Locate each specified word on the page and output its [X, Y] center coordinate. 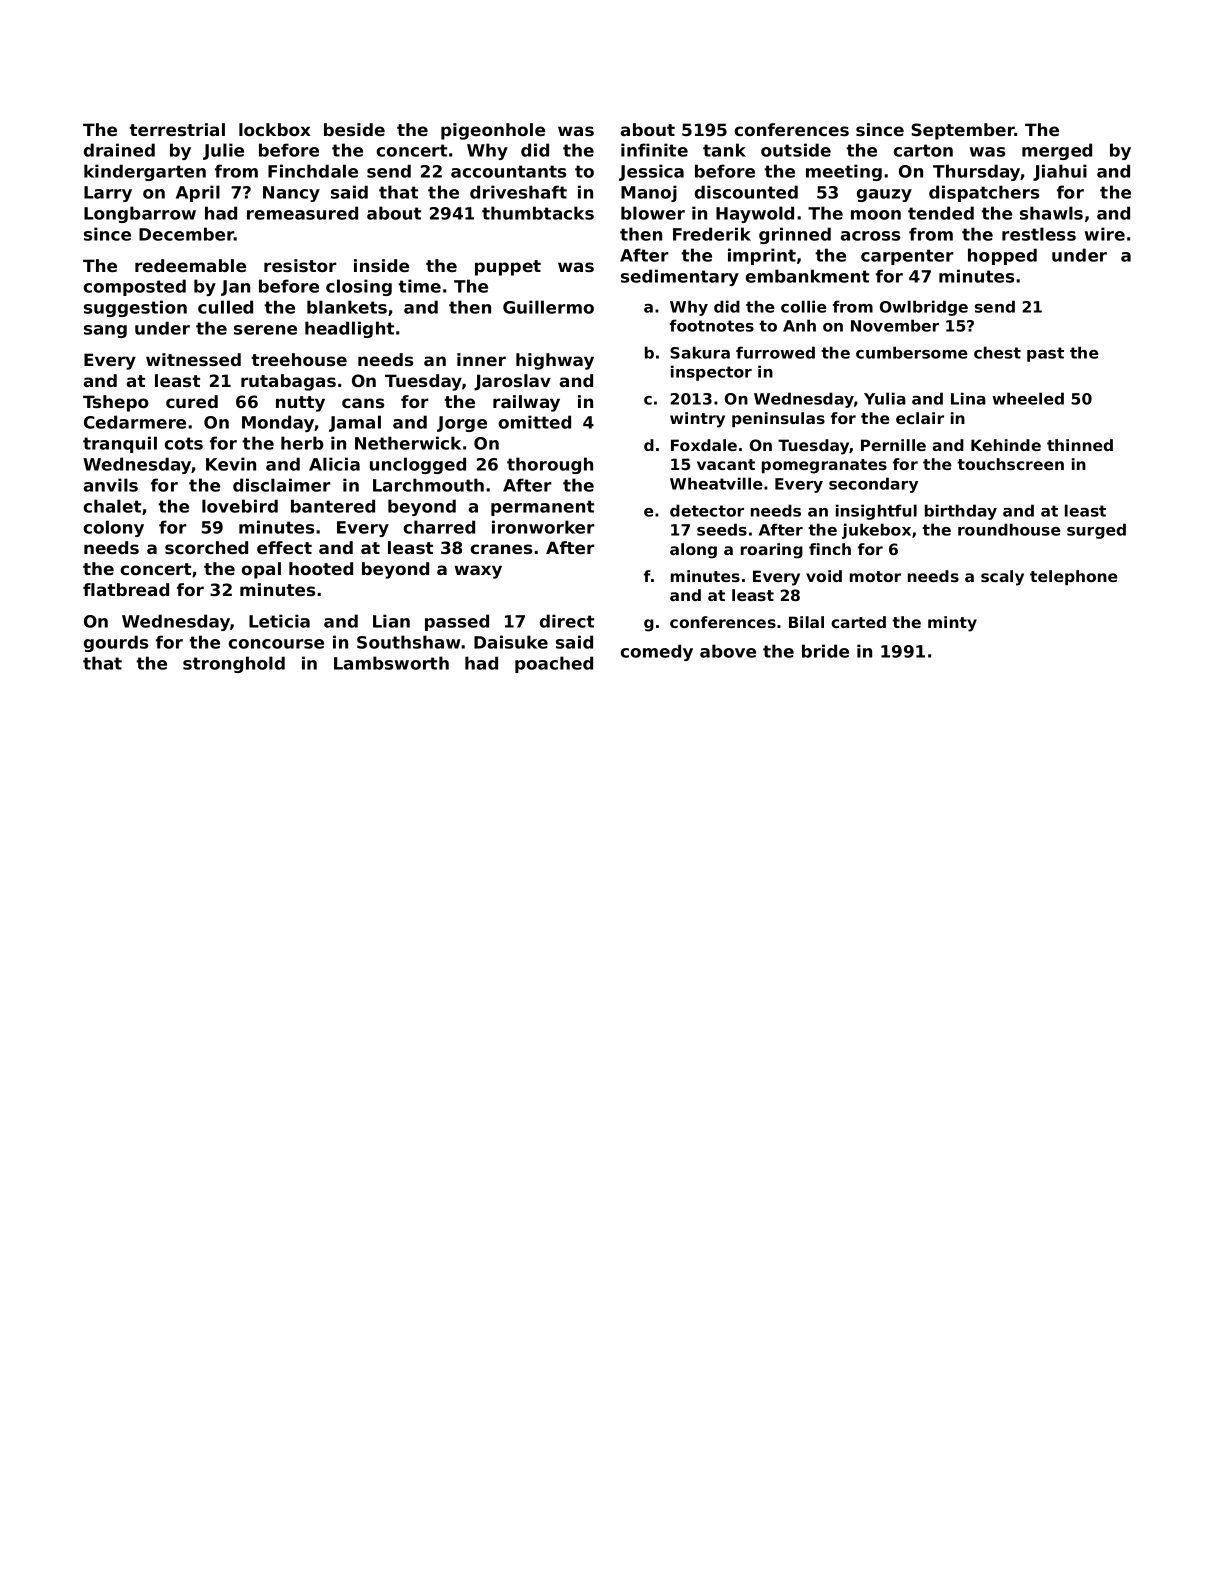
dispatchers [984, 193]
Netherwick [408, 443]
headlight [349, 329]
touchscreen [1010, 464]
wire [1105, 234]
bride [825, 651]
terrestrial [177, 129]
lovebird [240, 506]
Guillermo [548, 307]
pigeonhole [493, 131]
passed [457, 622]
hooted [321, 568]
